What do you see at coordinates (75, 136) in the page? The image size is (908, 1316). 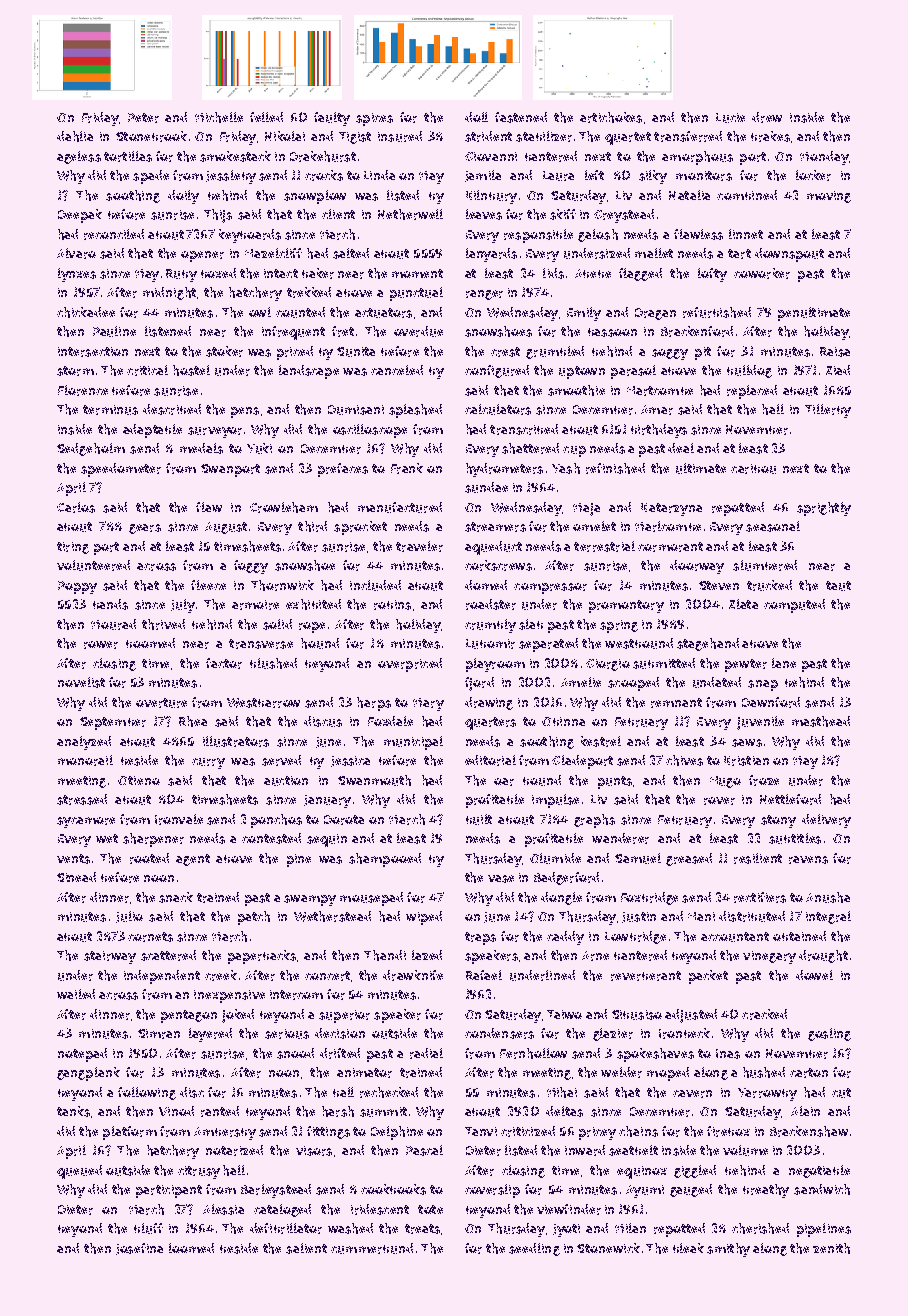 I see `dahlia` at bounding box center [75, 136].
